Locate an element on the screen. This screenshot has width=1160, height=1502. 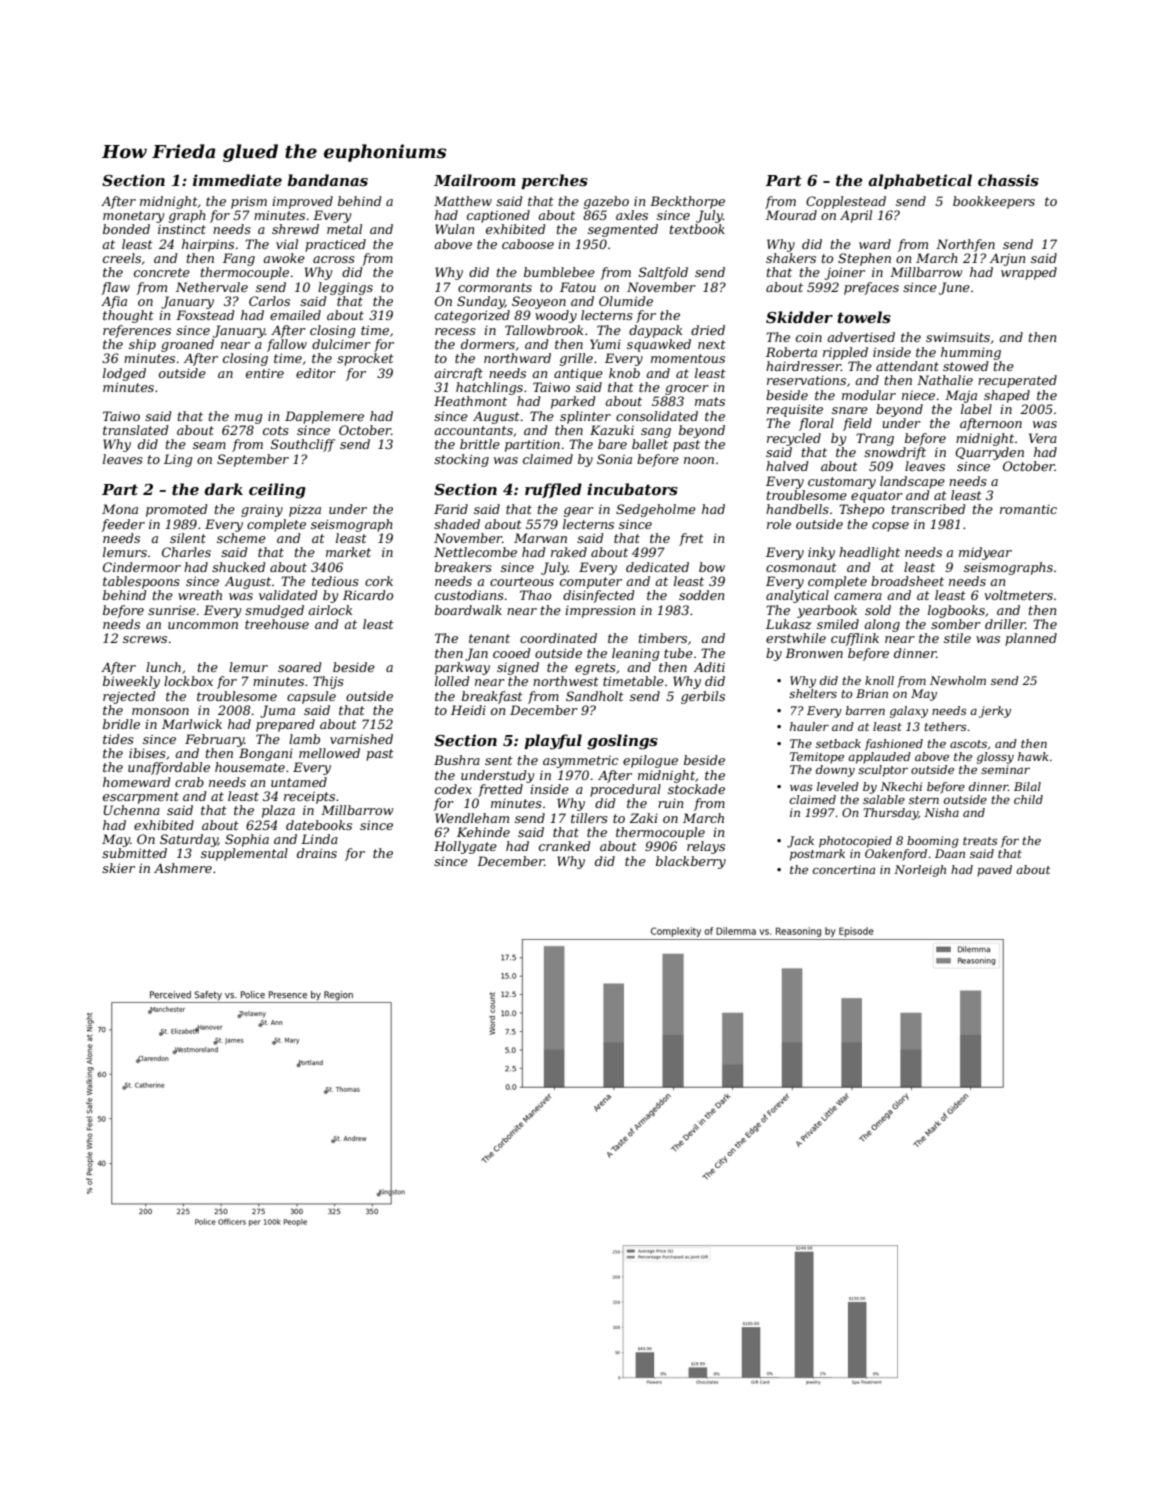
smudged is located at coordinates (274, 611).
